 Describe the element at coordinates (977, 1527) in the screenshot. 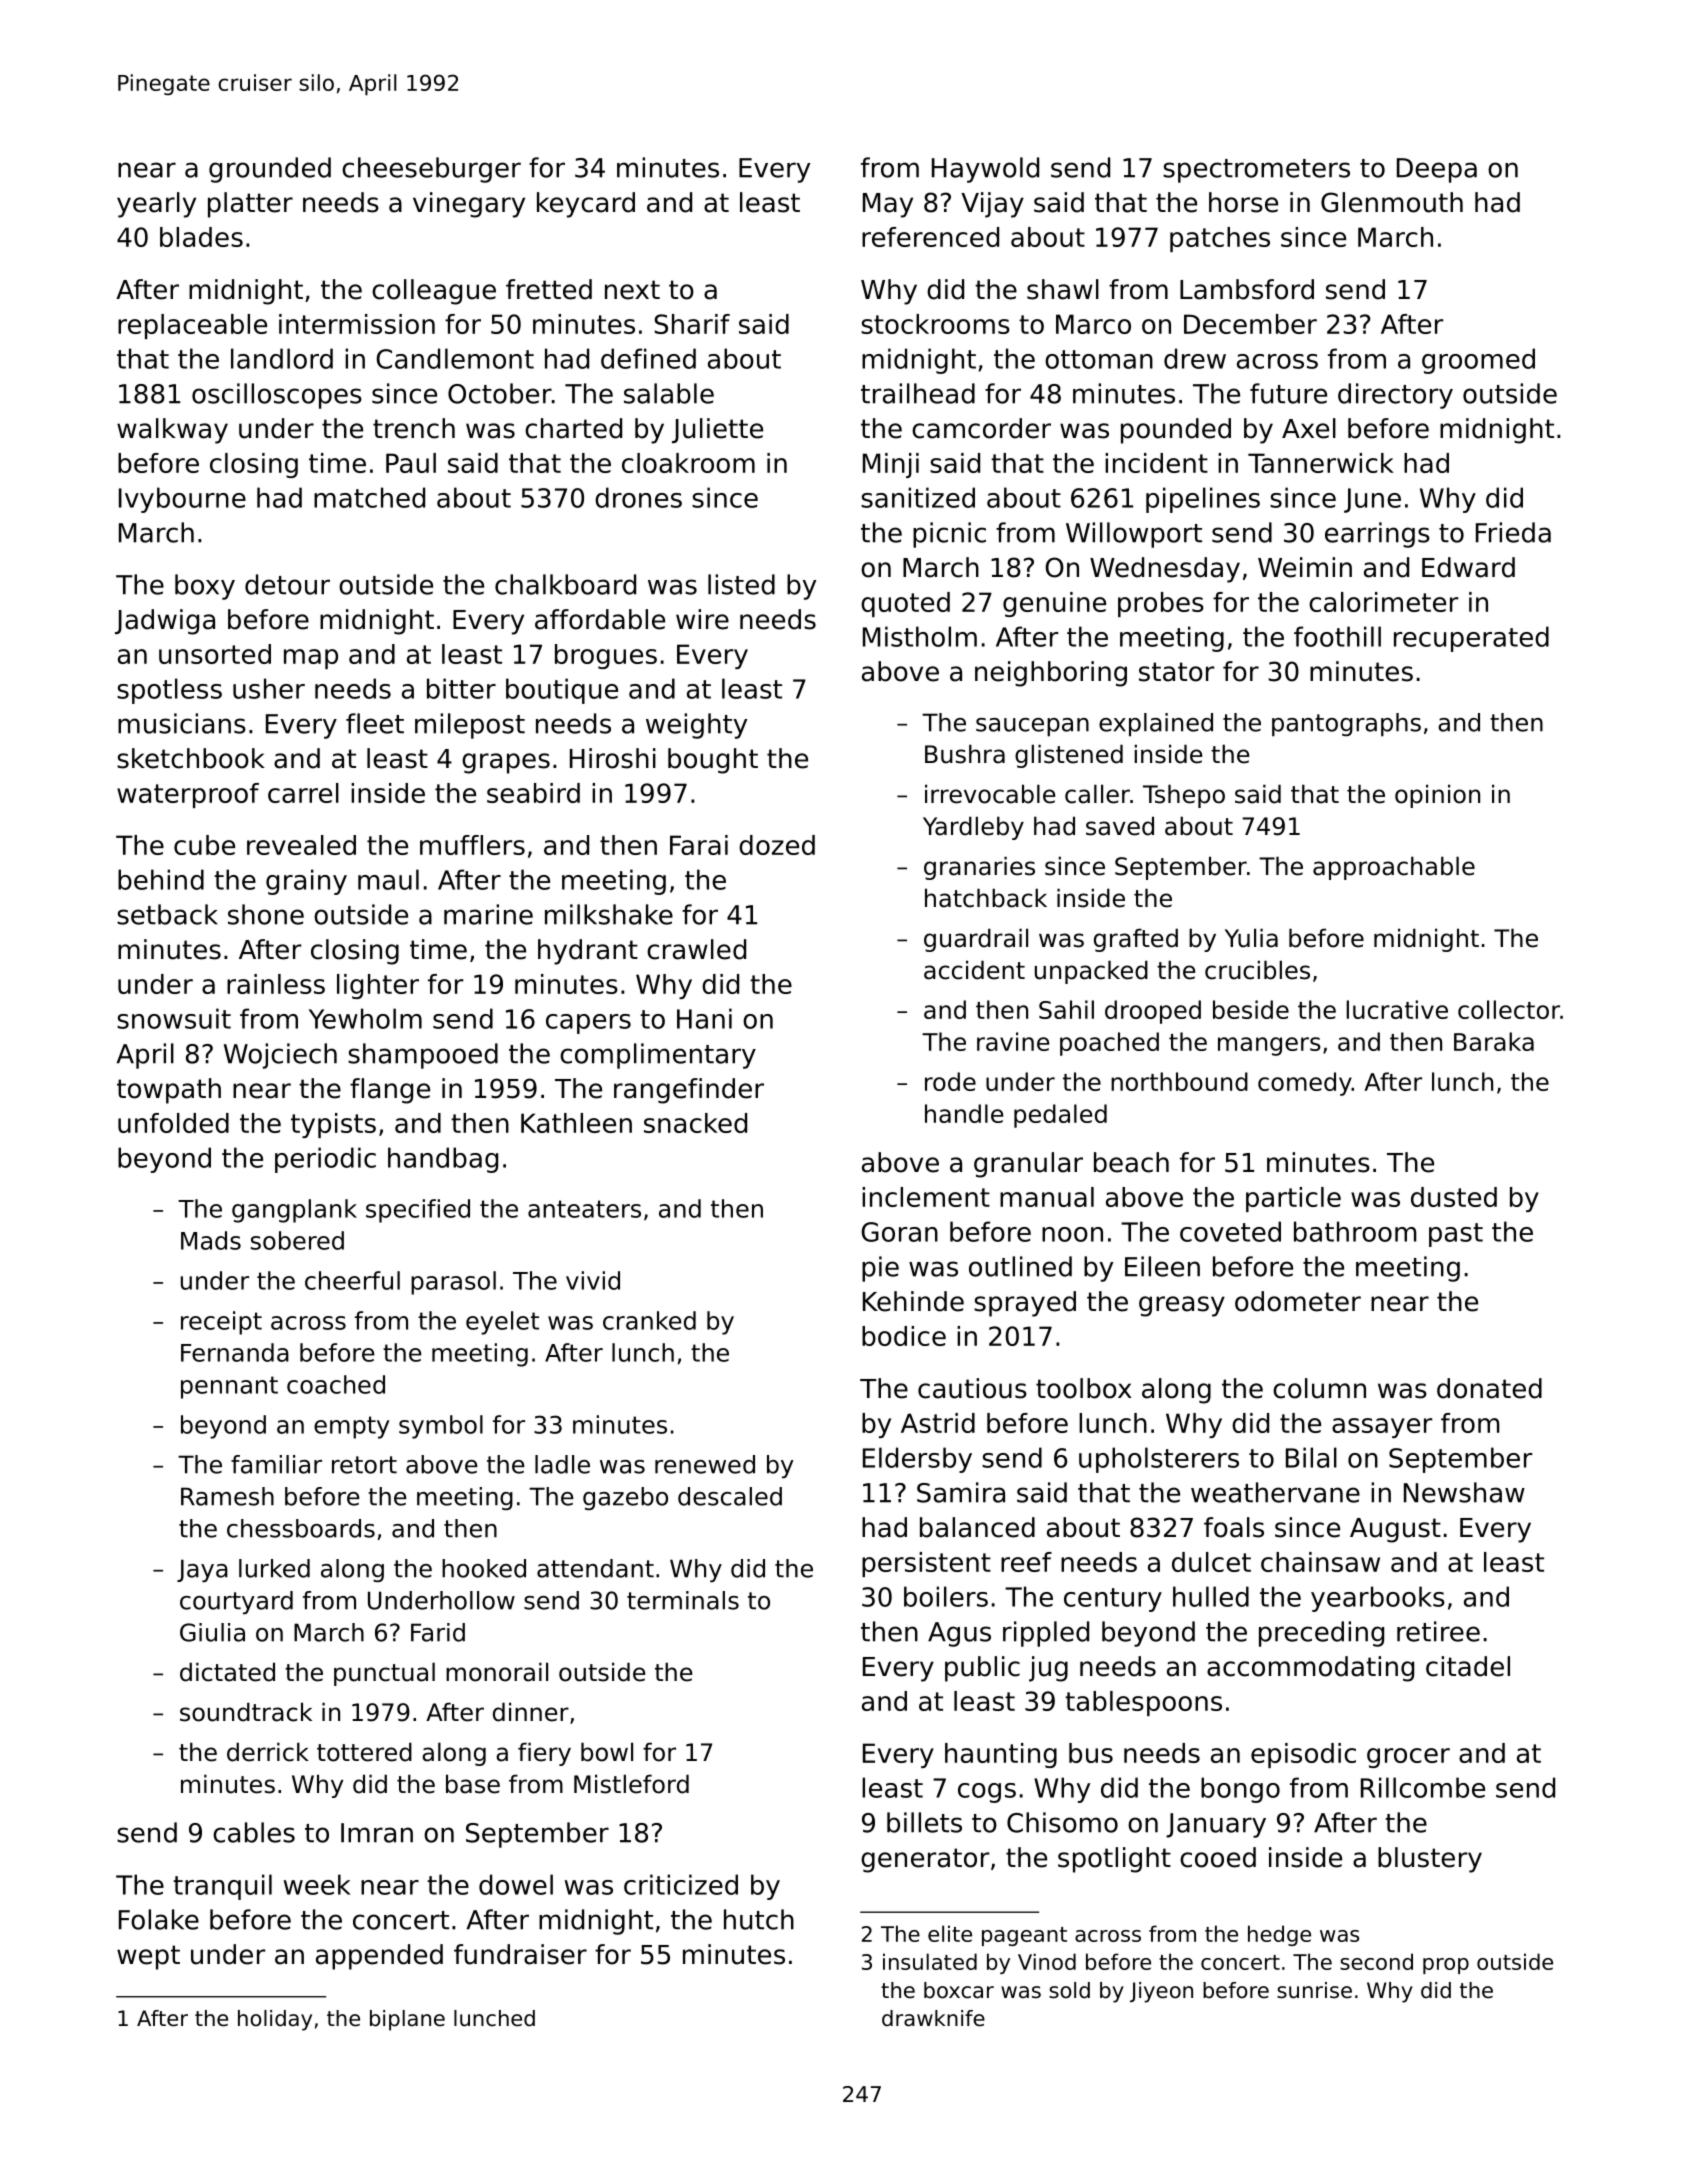

I see `balanced` at that location.
